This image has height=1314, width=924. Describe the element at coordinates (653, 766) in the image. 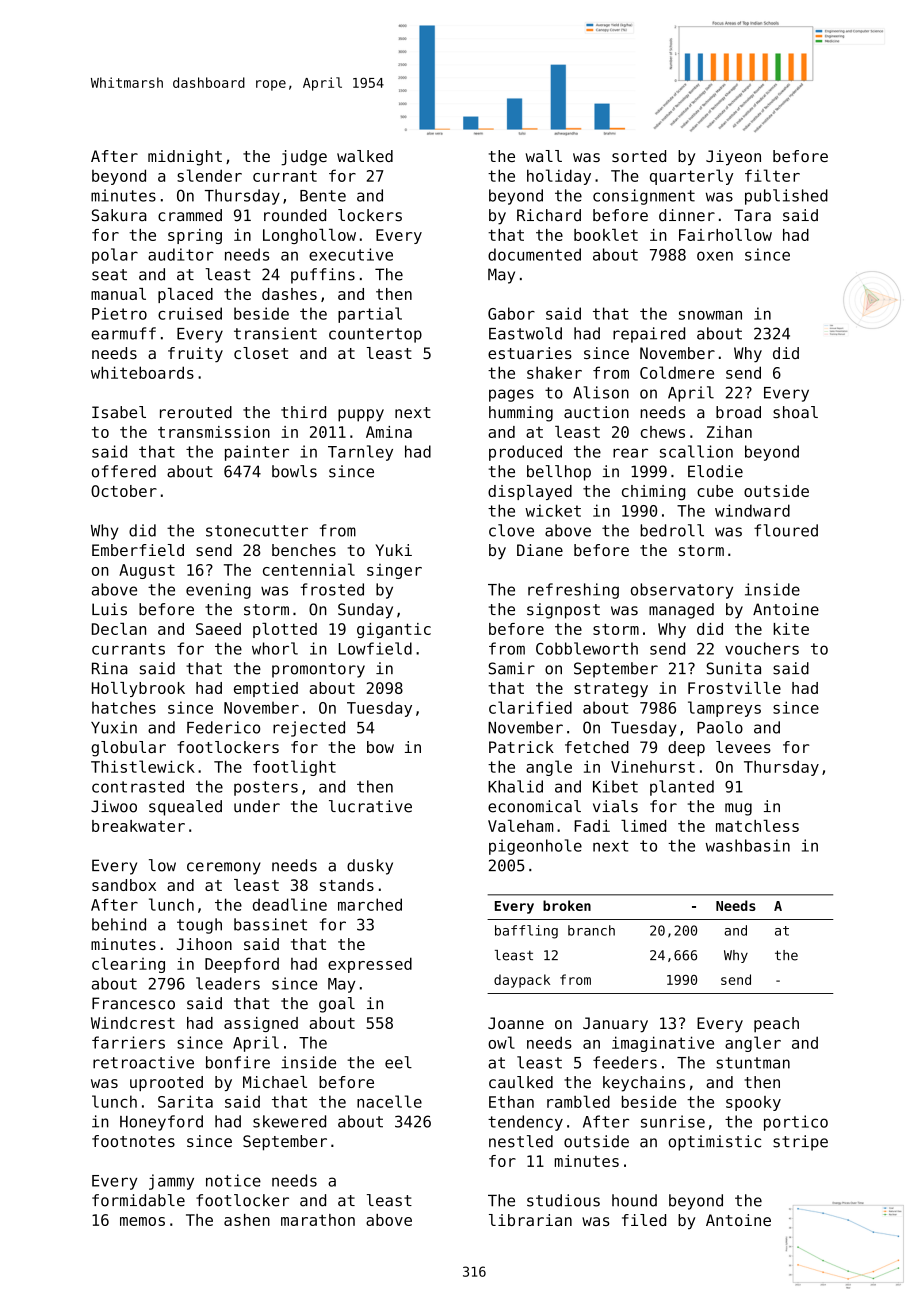

I see `Vinehurst` at that location.
